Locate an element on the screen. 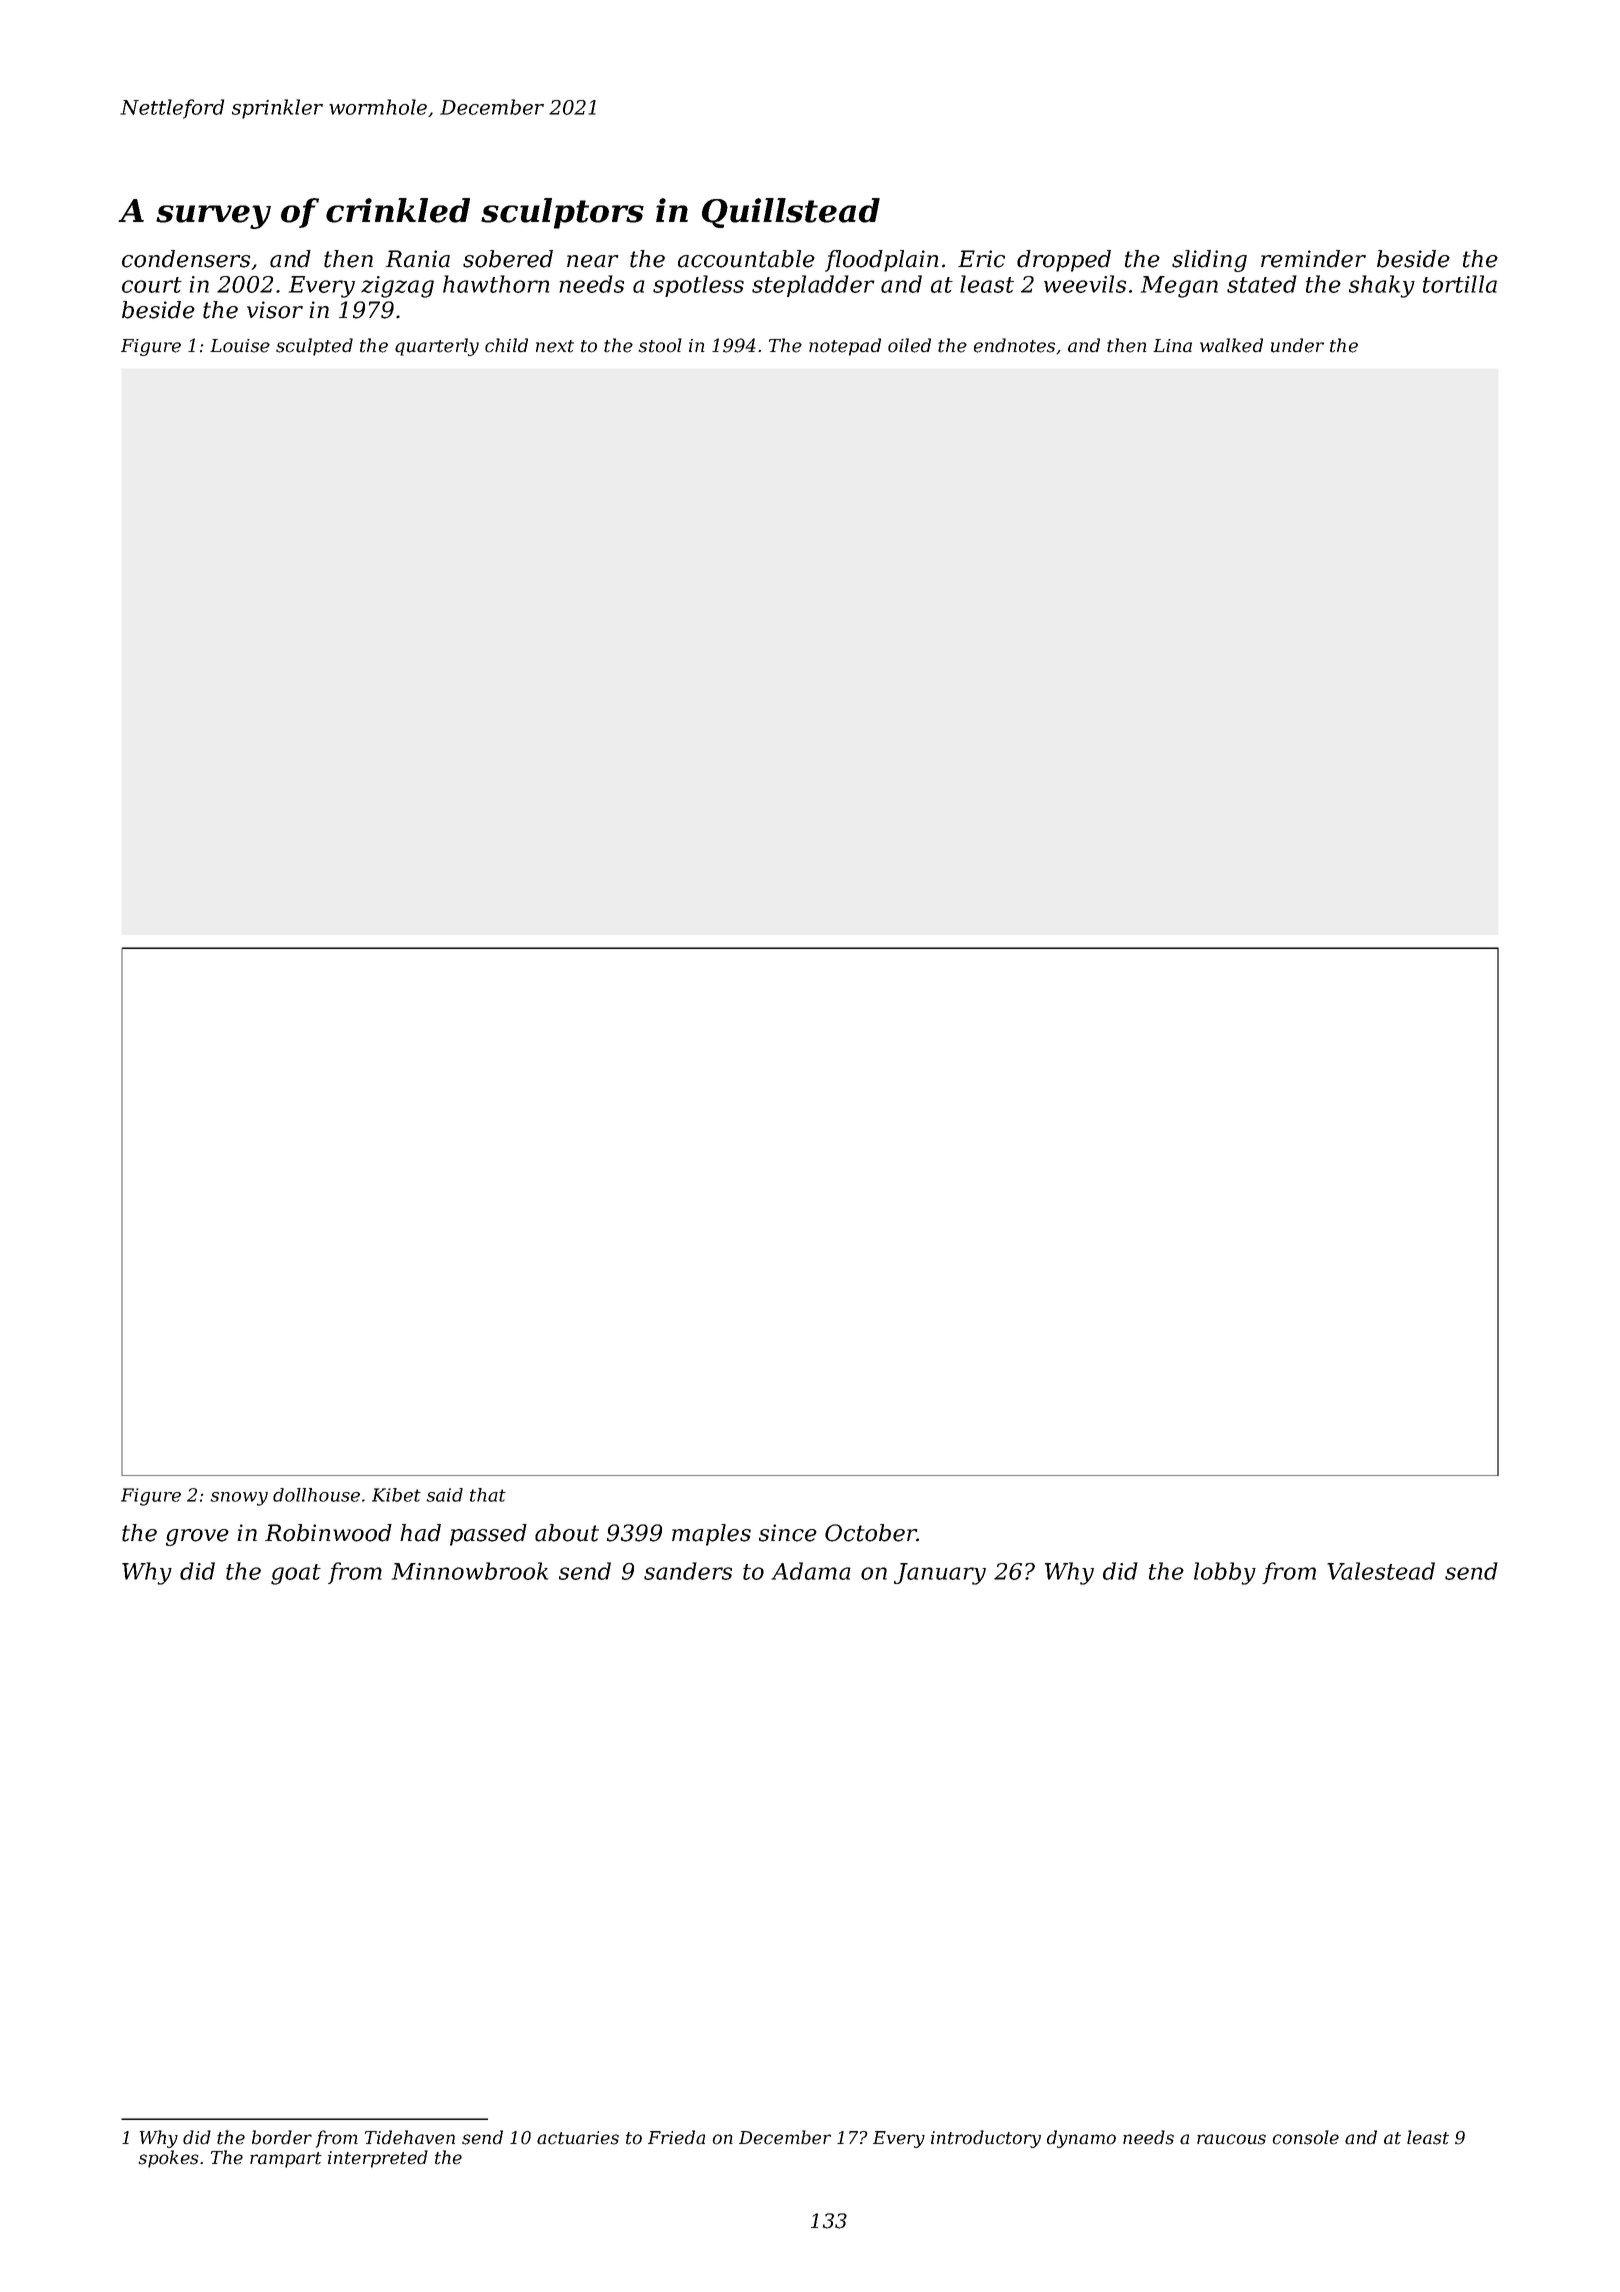 This screenshot has height=2292, width=1620. Louise is located at coordinates (240, 346).
